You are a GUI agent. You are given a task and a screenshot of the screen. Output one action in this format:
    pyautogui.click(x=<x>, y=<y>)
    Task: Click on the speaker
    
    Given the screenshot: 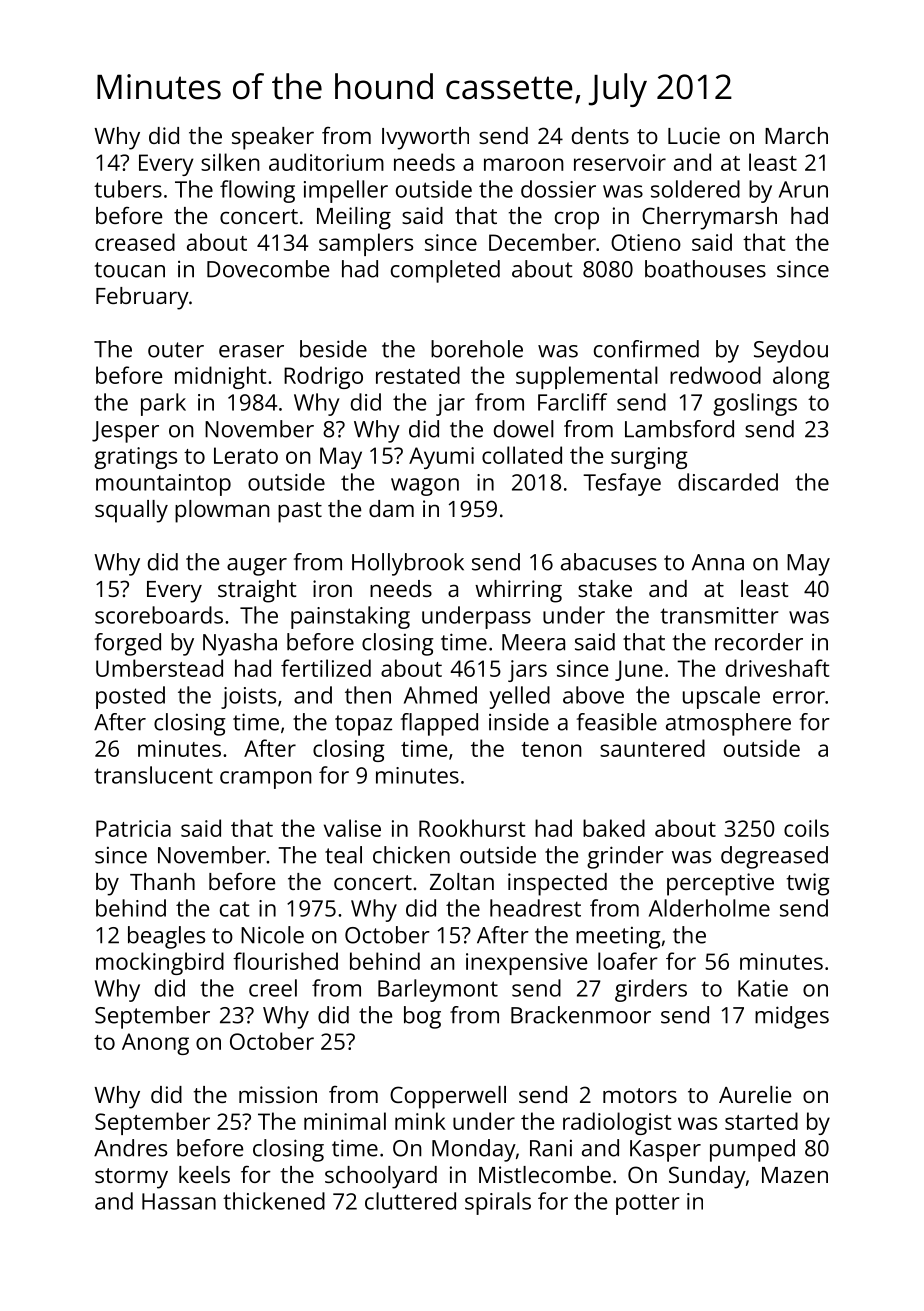 What is the action you would take?
    pyautogui.click(x=273, y=138)
